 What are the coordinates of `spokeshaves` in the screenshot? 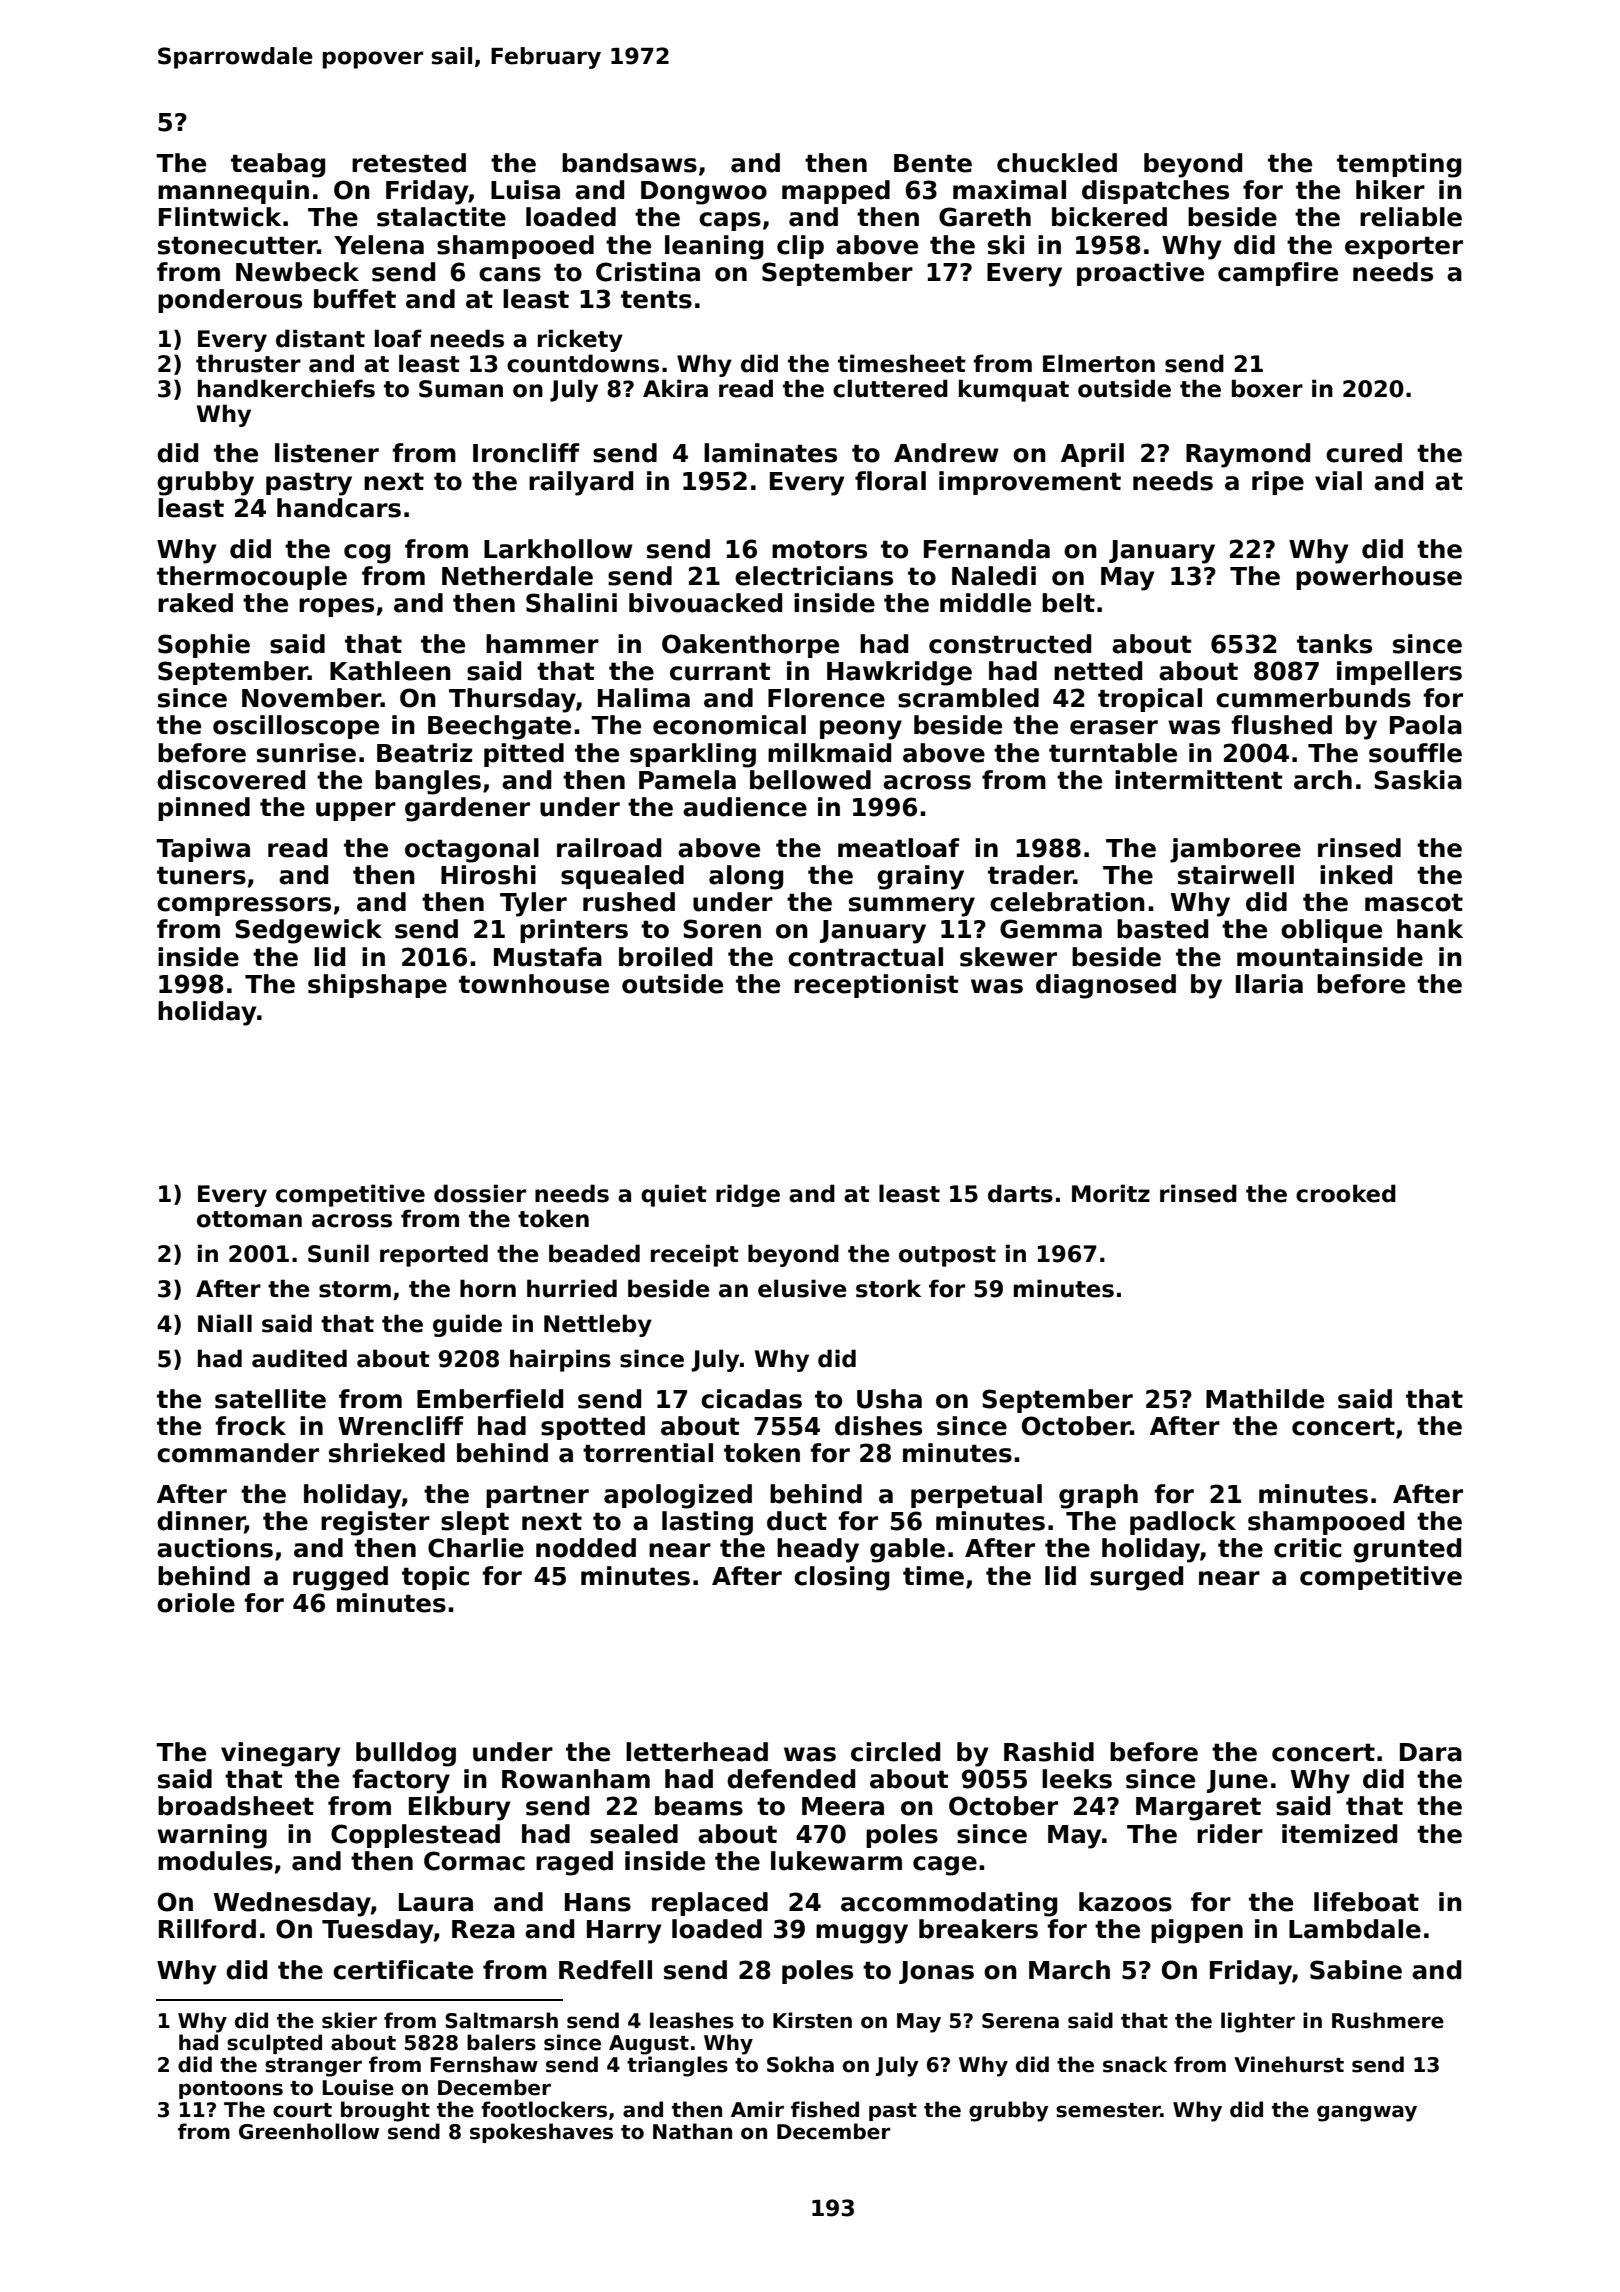 It's located at (541, 2133).
